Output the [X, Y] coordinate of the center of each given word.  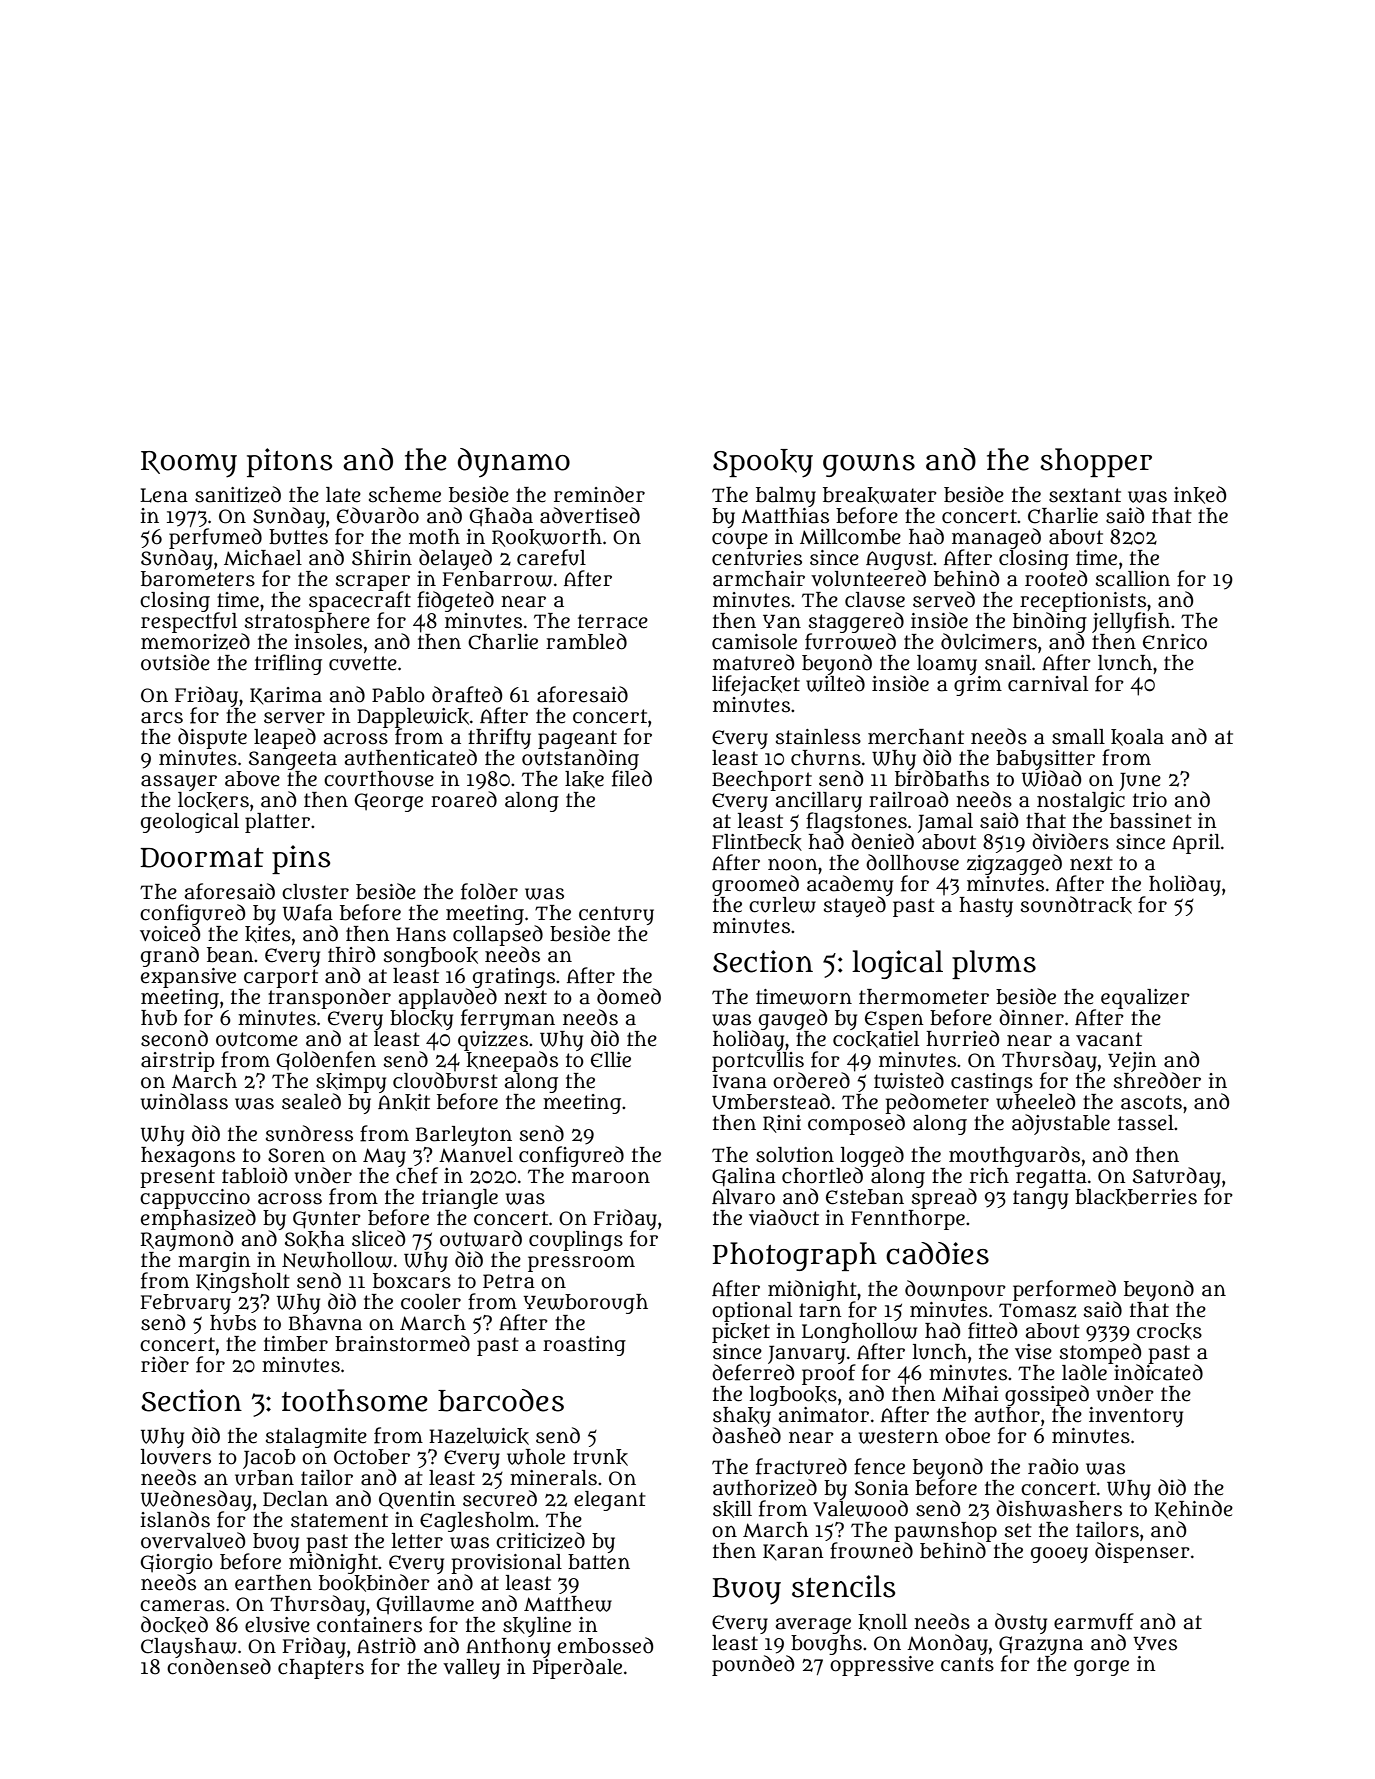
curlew [782, 905]
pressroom [581, 1264]
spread [944, 1198]
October [372, 1457]
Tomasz [1037, 1310]
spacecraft [360, 601]
